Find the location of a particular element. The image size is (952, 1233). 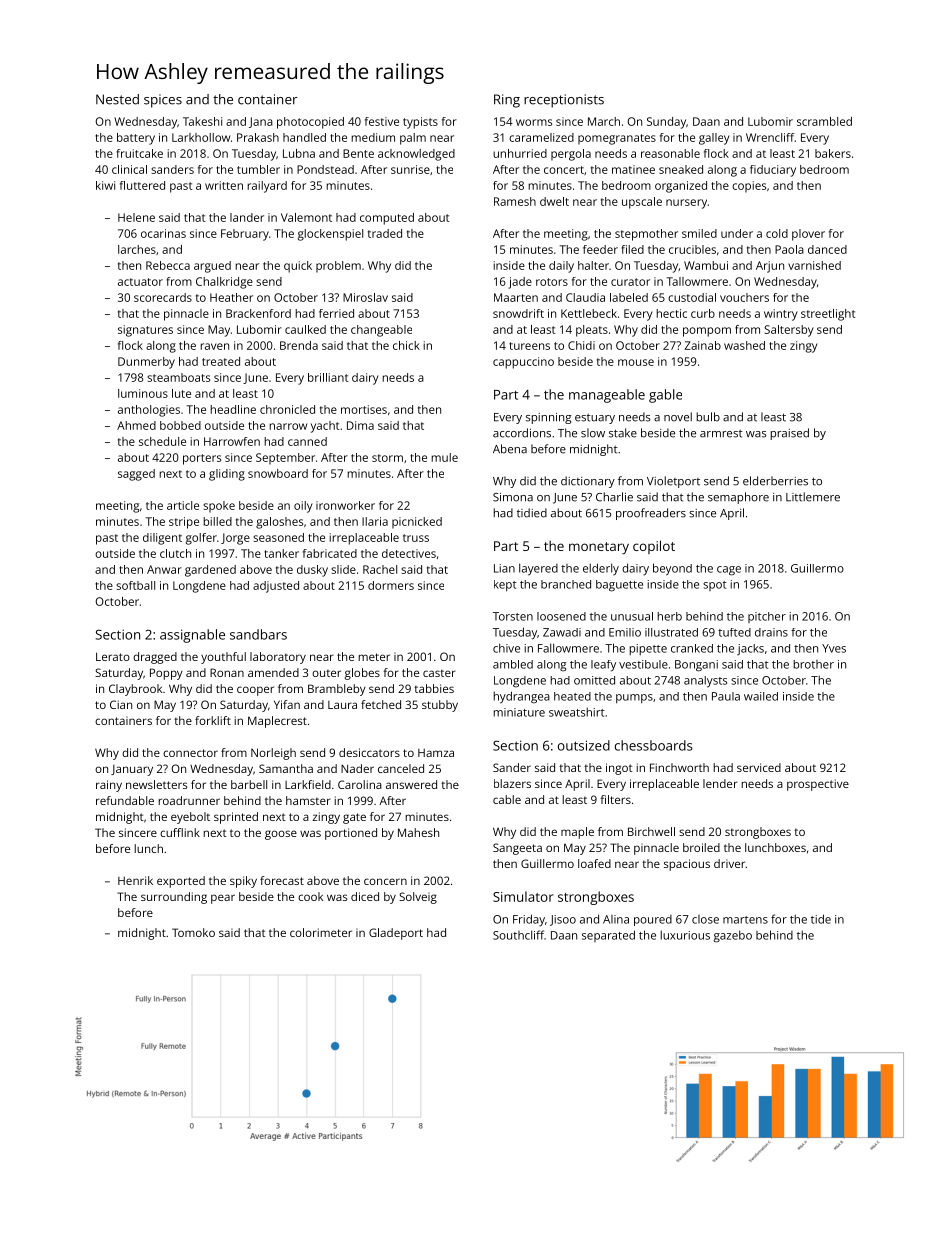

chick is located at coordinates (406, 345).
